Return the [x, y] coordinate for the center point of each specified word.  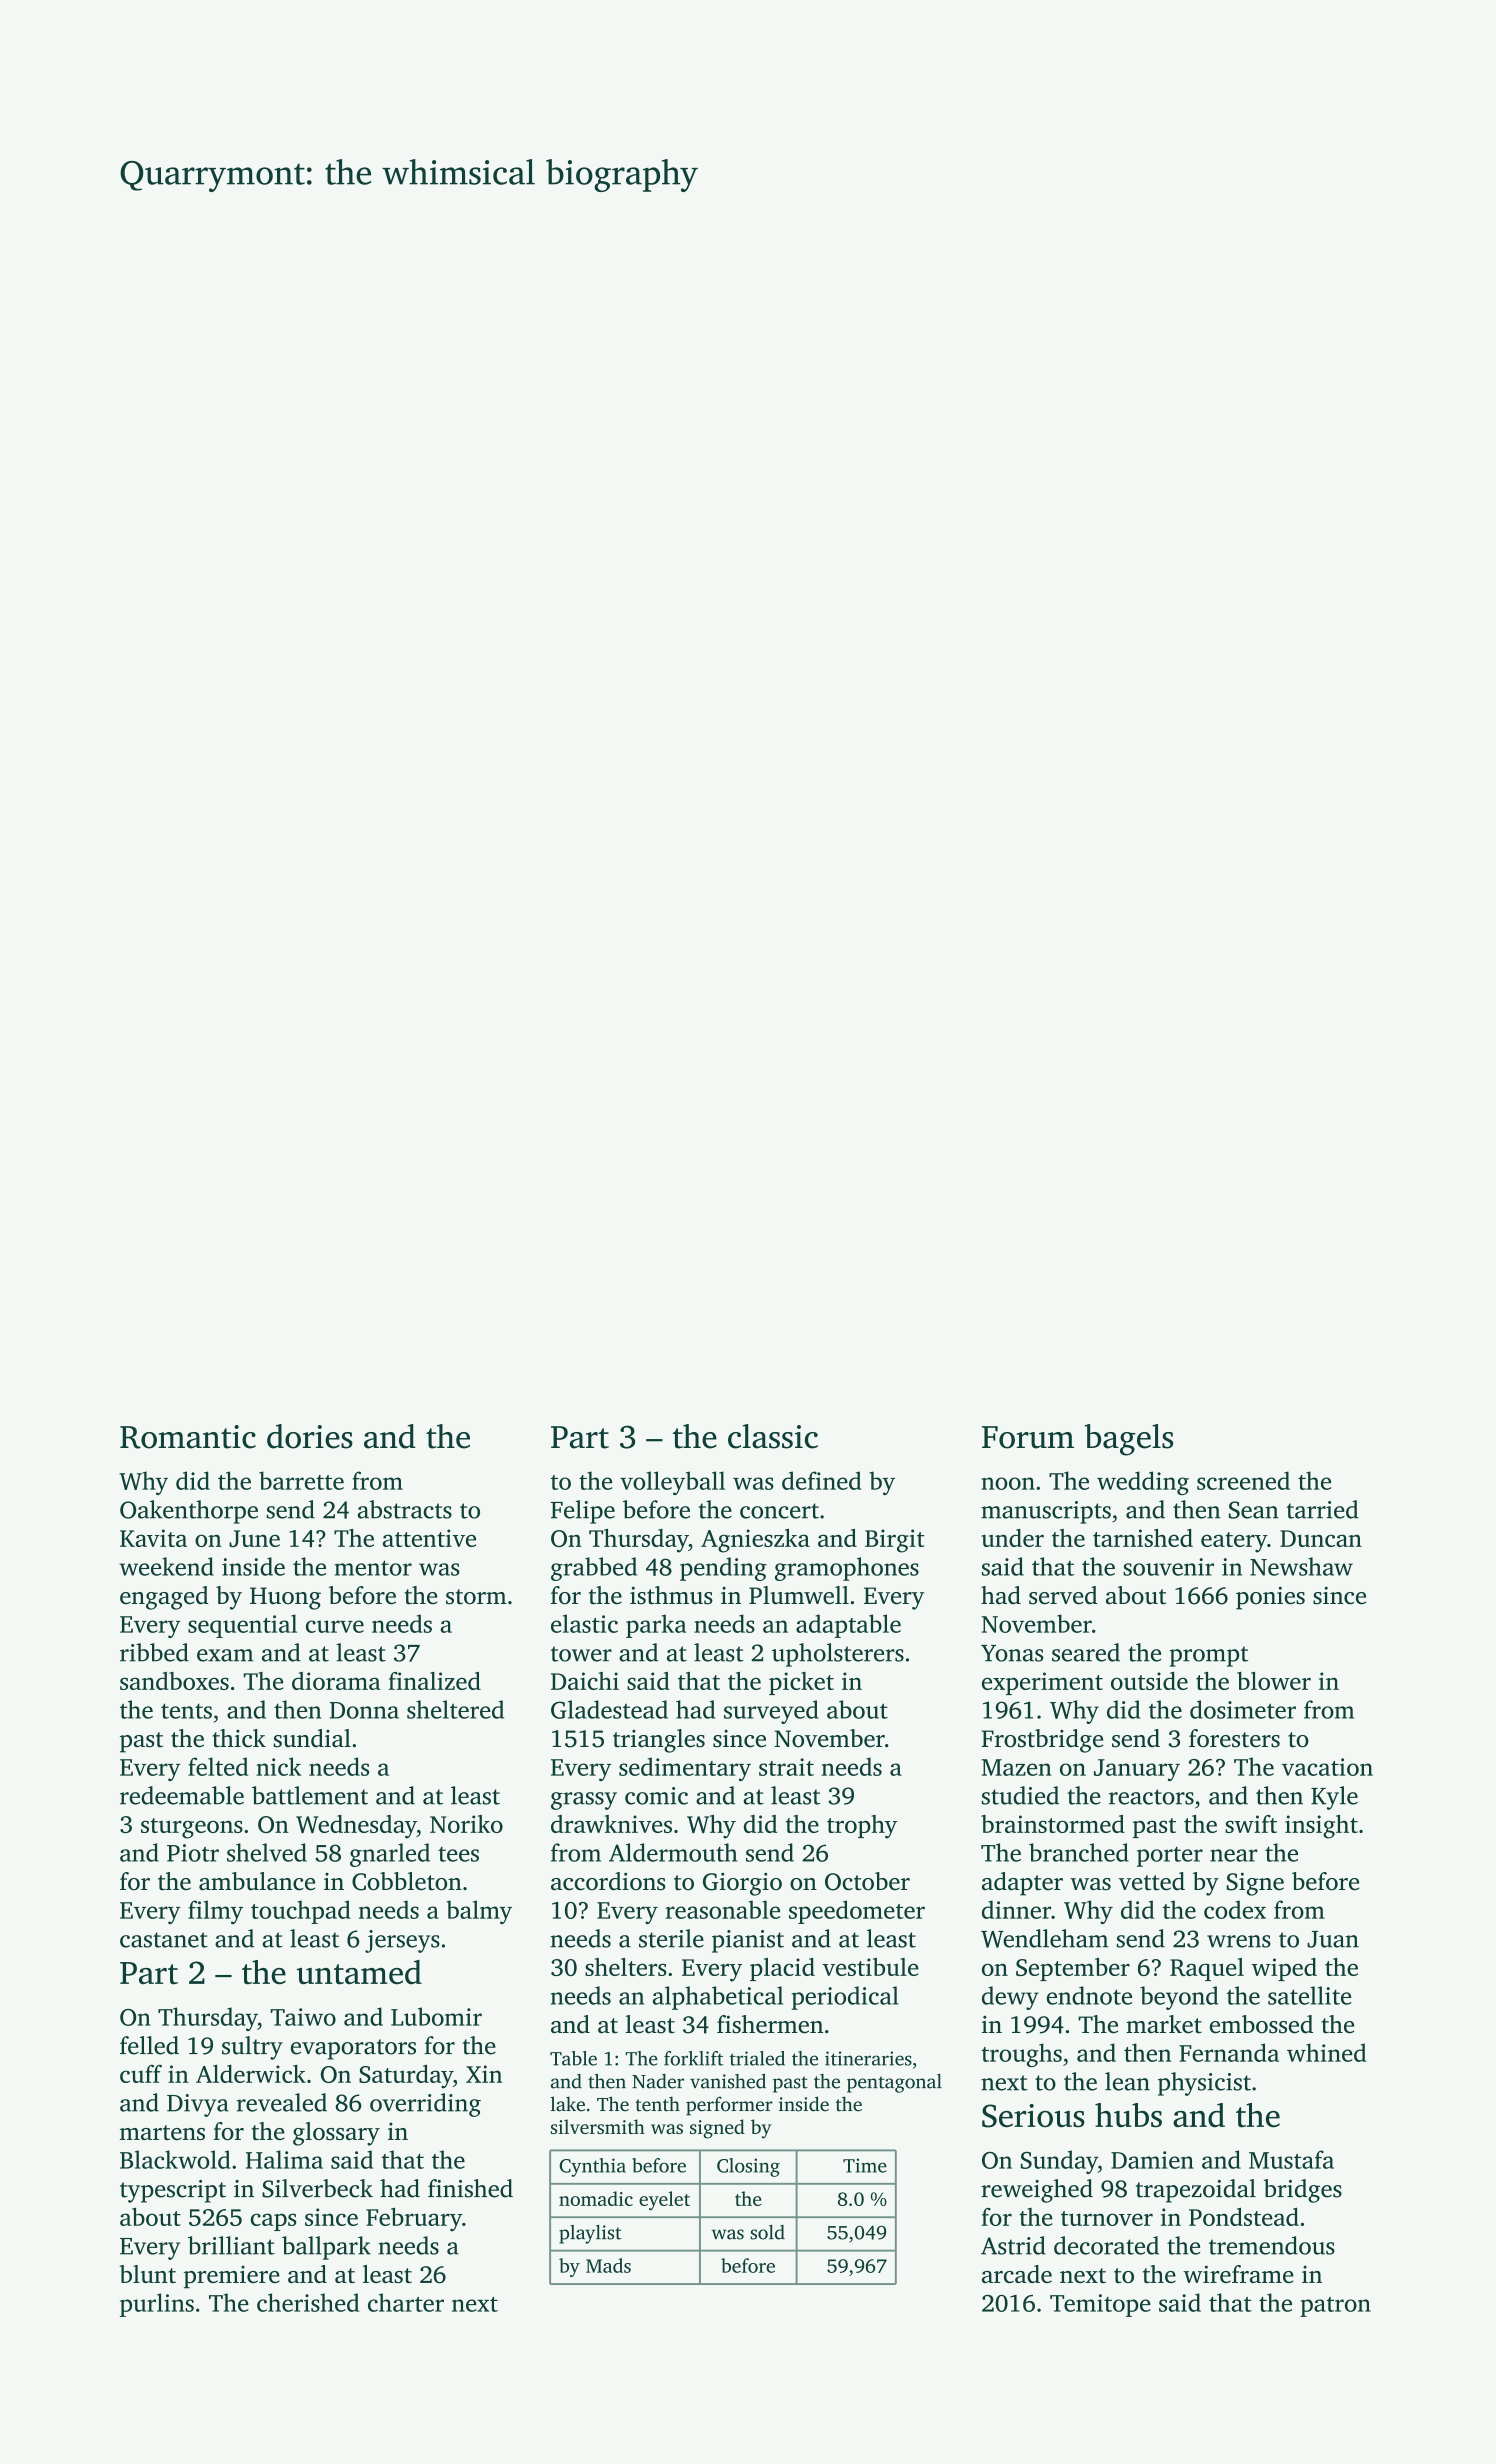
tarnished [1143, 1538]
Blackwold [175, 2159]
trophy [862, 1827]
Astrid [1013, 2245]
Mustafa [1291, 2159]
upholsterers [838, 1655]
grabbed [594, 1569]
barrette [301, 1480]
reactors [1151, 1797]
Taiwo [303, 2017]
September [1073, 1969]
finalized [434, 1681]
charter [406, 2302]
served [1063, 1595]
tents [186, 1711]
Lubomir [436, 2016]
